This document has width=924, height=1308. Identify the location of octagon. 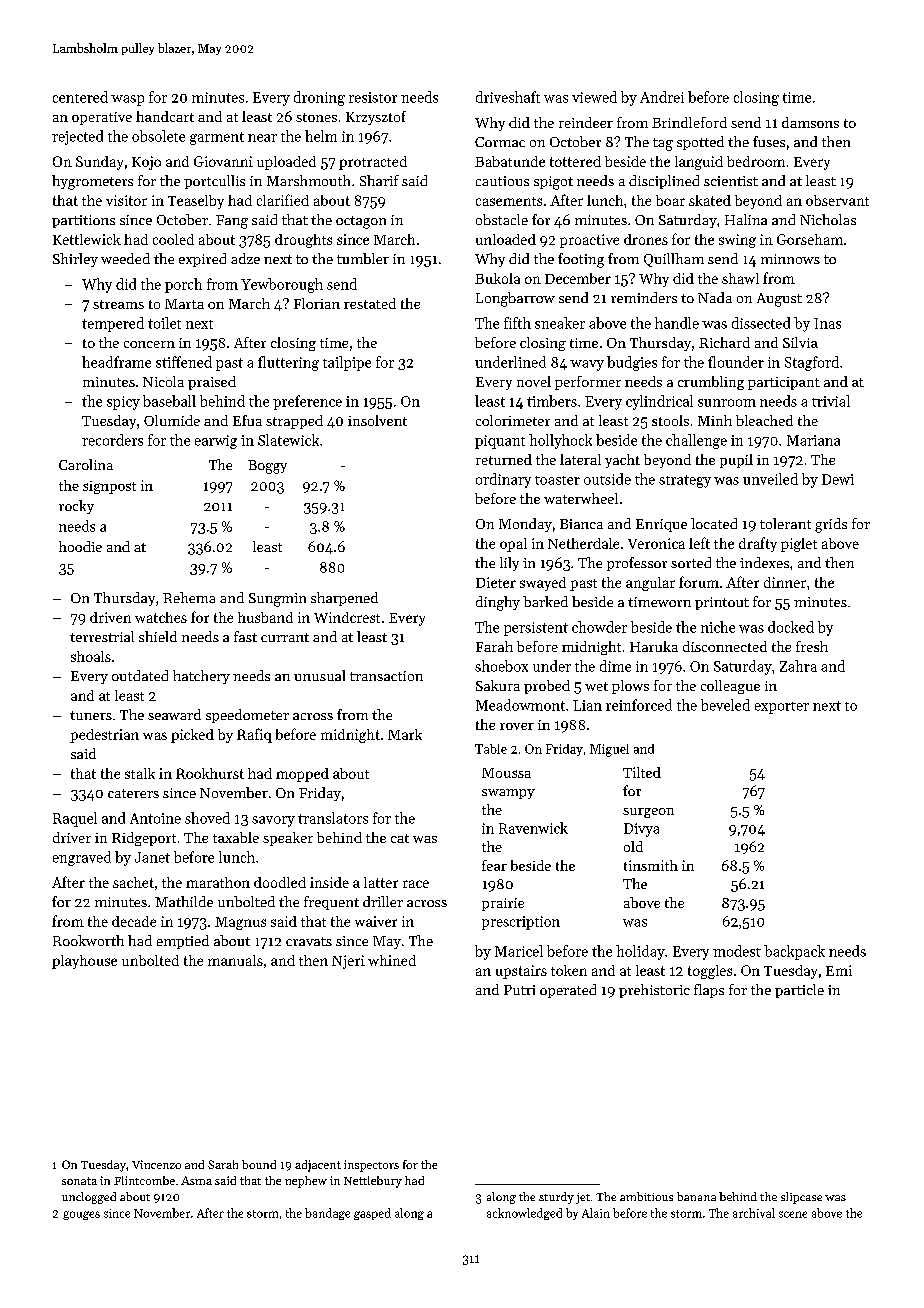
(361, 222).
